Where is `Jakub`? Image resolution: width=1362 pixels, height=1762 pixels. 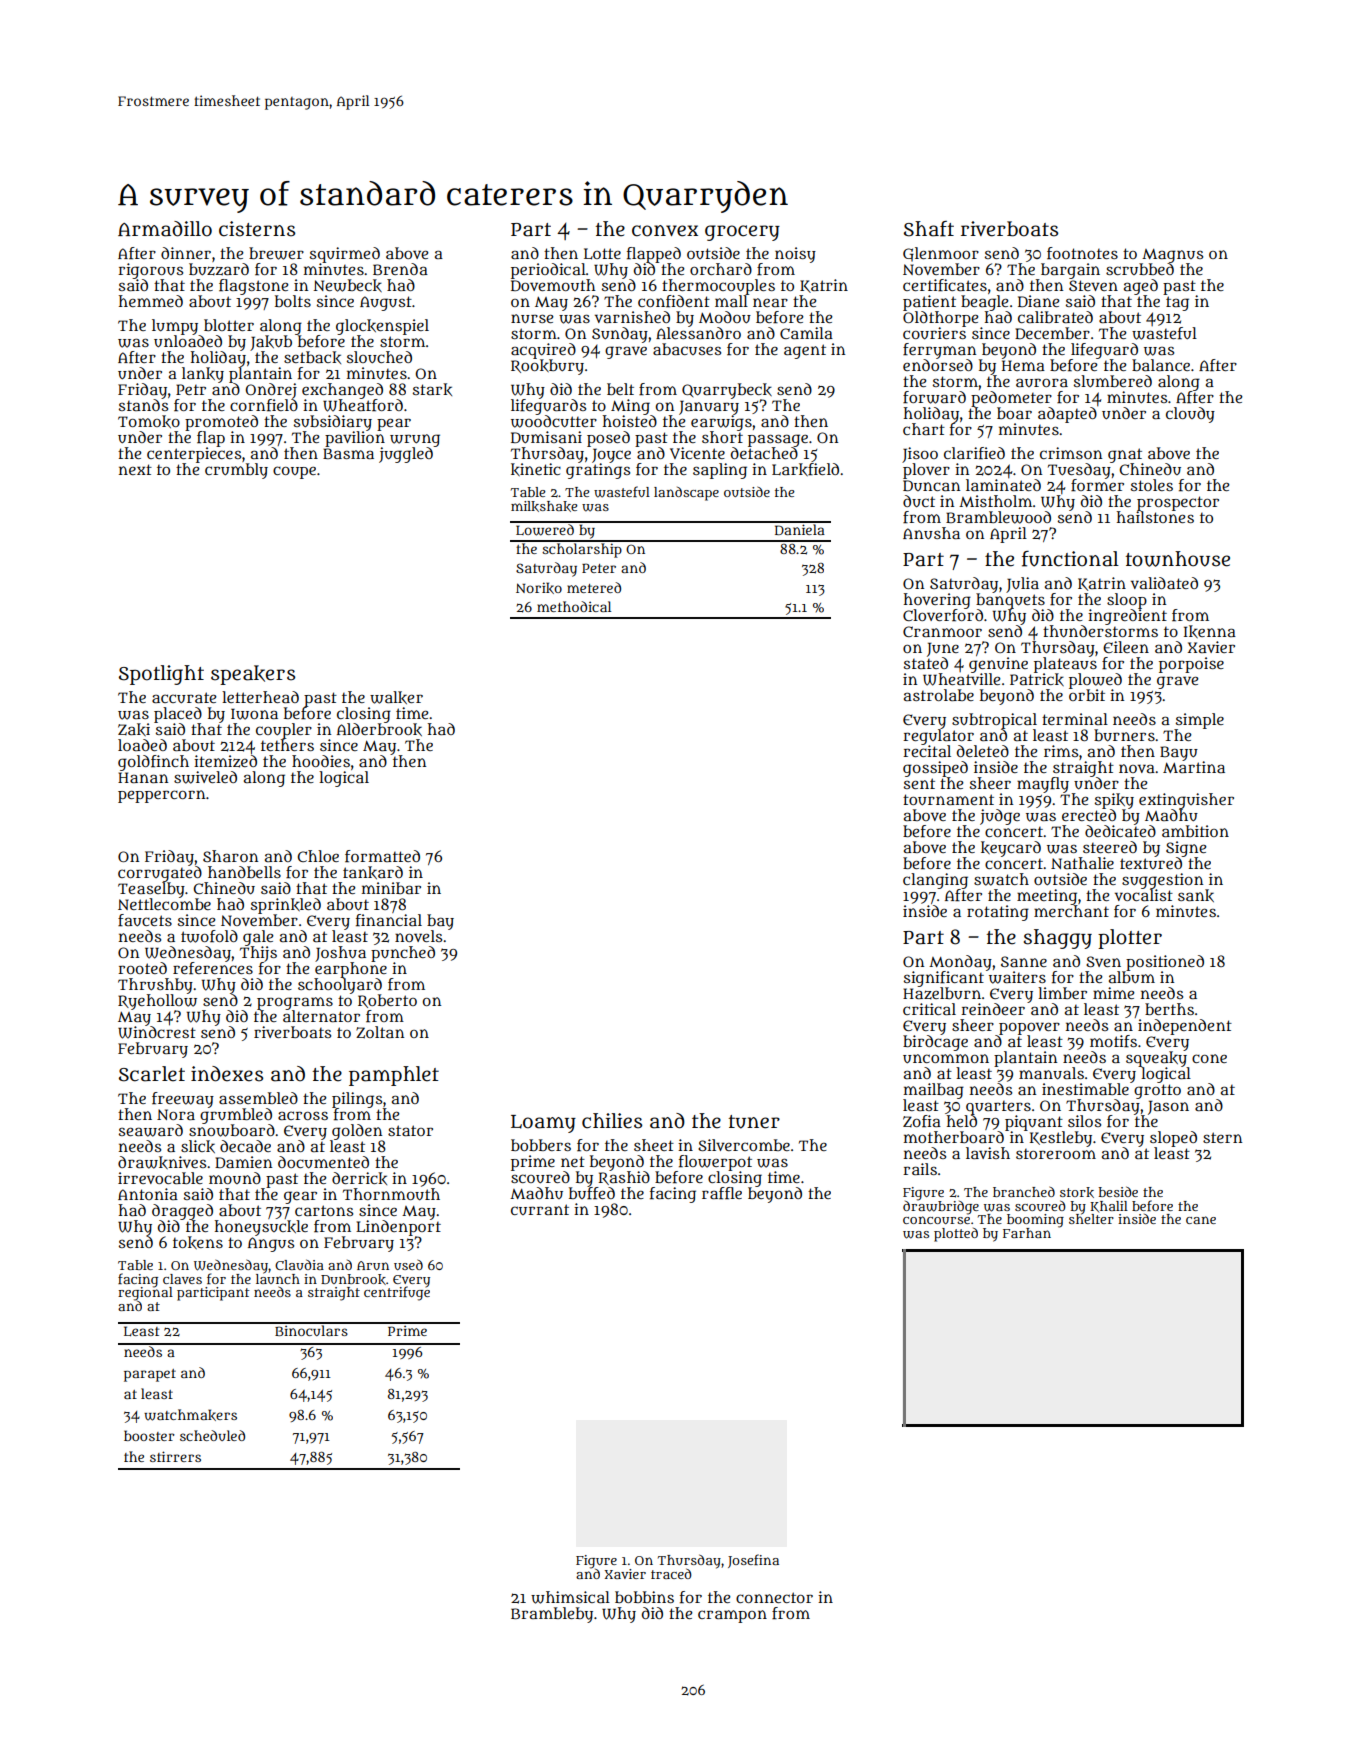 Jakub is located at coordinates (271, 343).
